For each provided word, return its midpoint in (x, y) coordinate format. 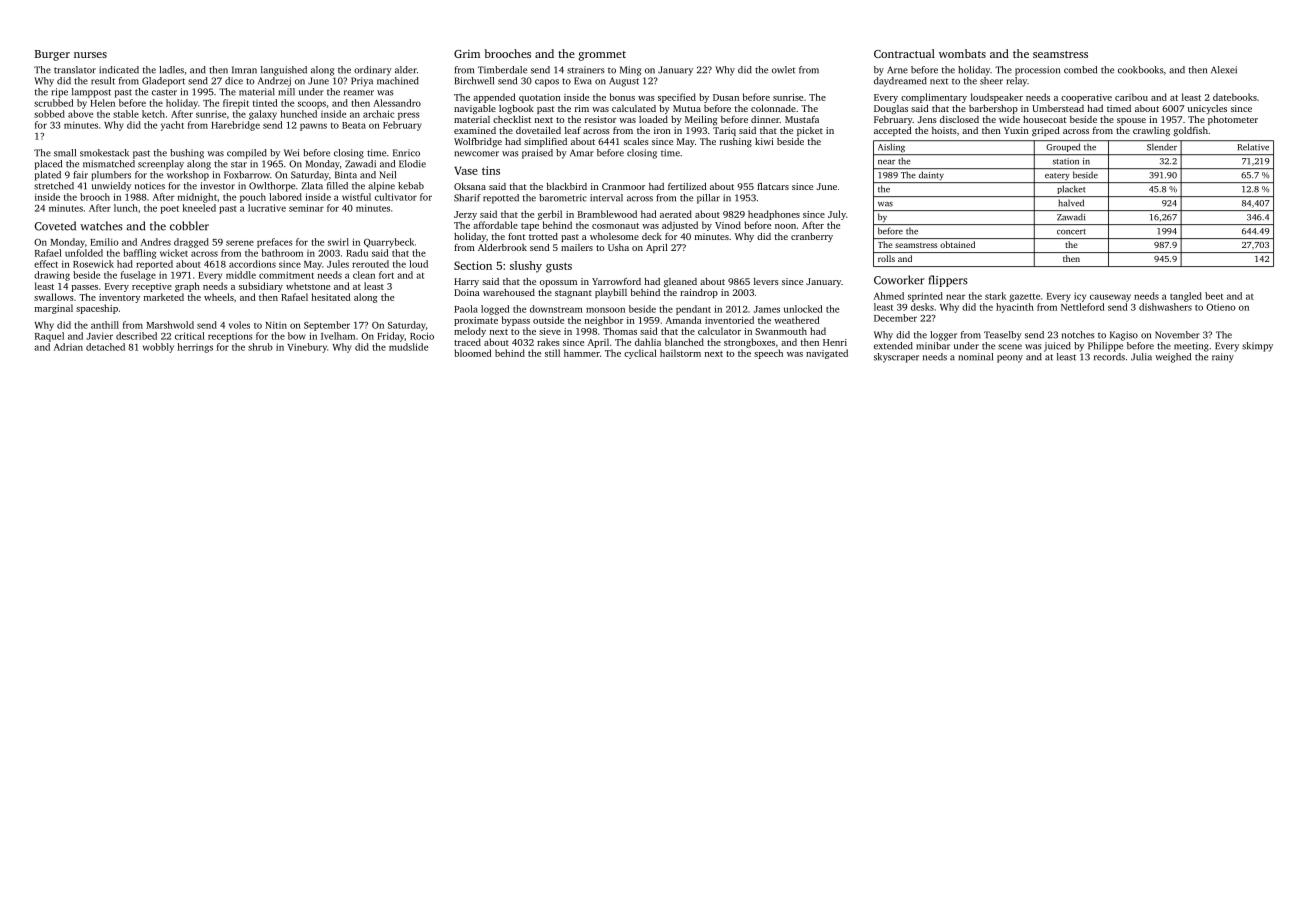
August (624, 82)
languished (284, 71)
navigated (827, 354)
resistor (600, 119)
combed (1080, 70)
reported (154, 265)
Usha (618, 247)
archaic (378, 114)
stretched (54, 186)
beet (1214, 296)
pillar (708, 199)
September (327, 326)
